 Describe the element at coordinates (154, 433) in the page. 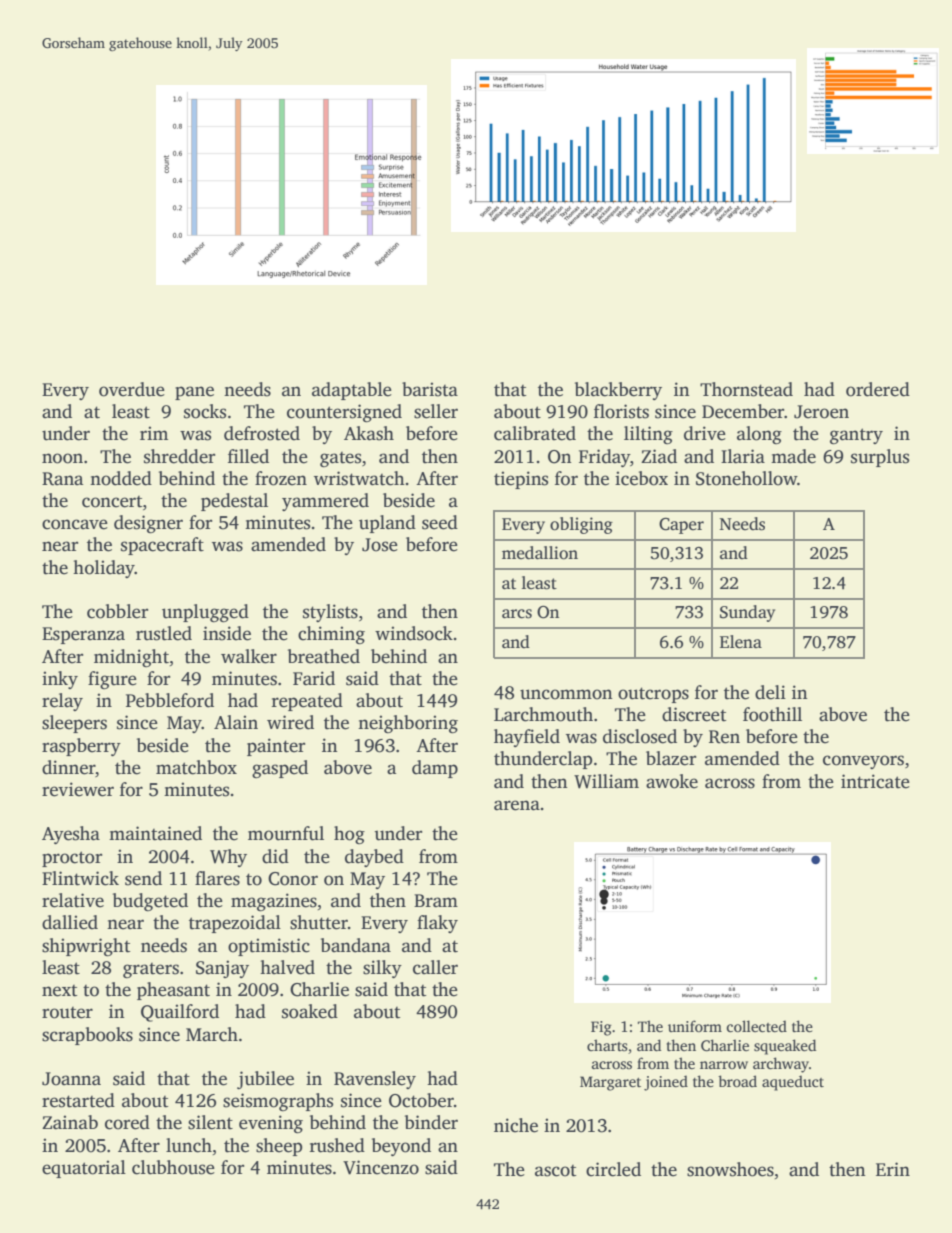

I see `rim` at that location.
